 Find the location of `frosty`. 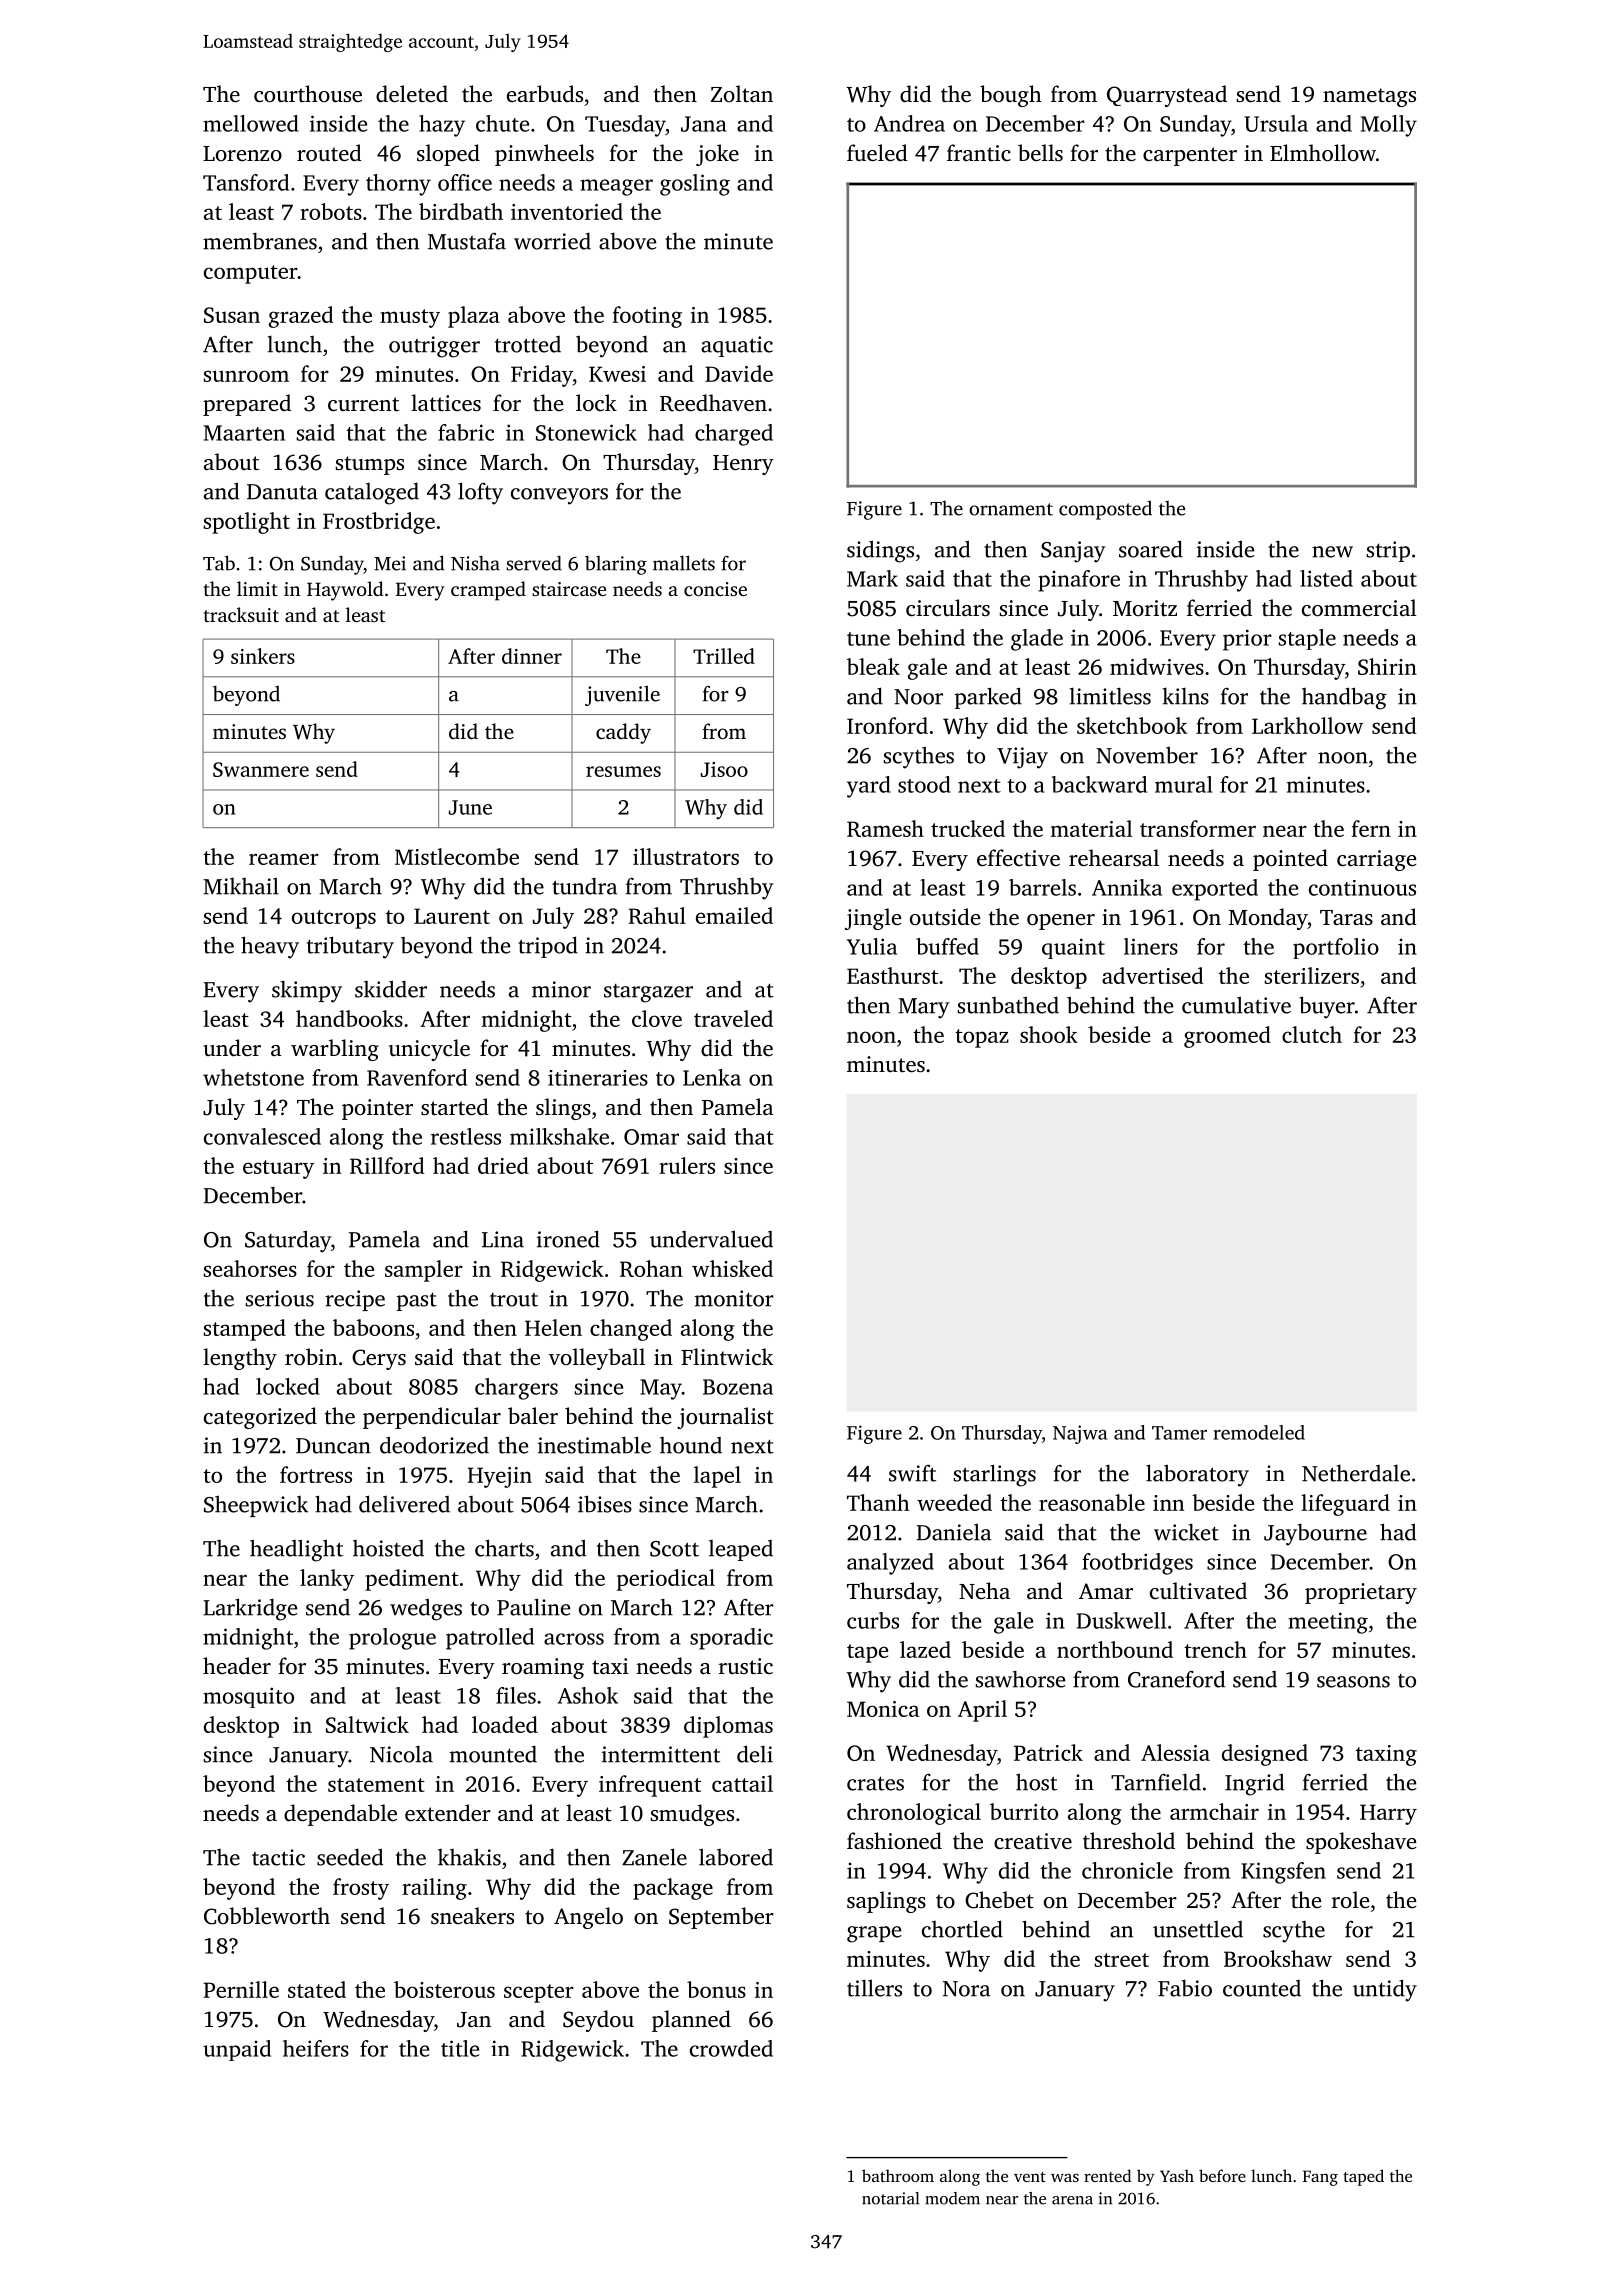

frosty is located at coordinates (361, 1889).
